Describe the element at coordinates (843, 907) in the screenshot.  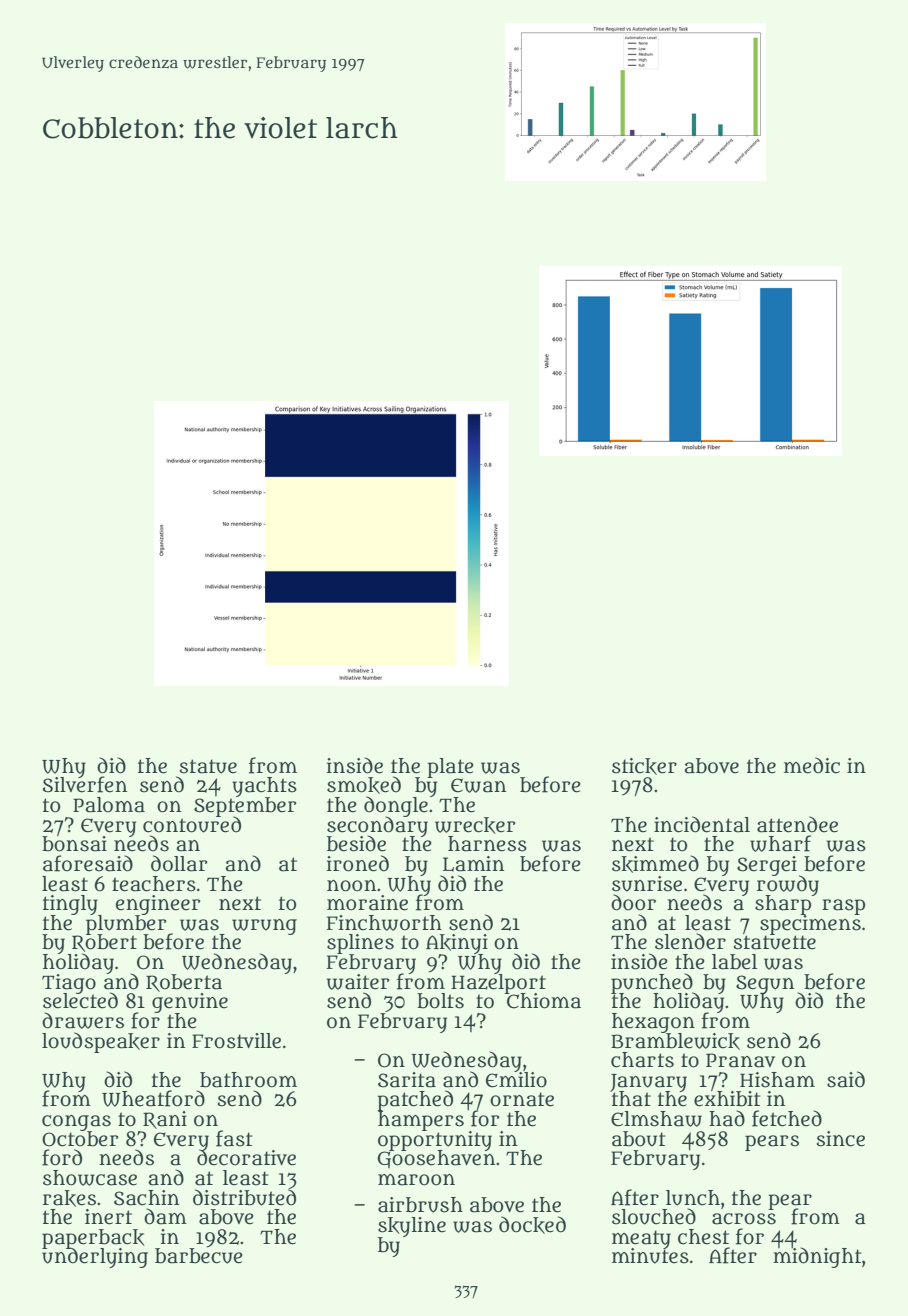
I see `rasp` at that location.
